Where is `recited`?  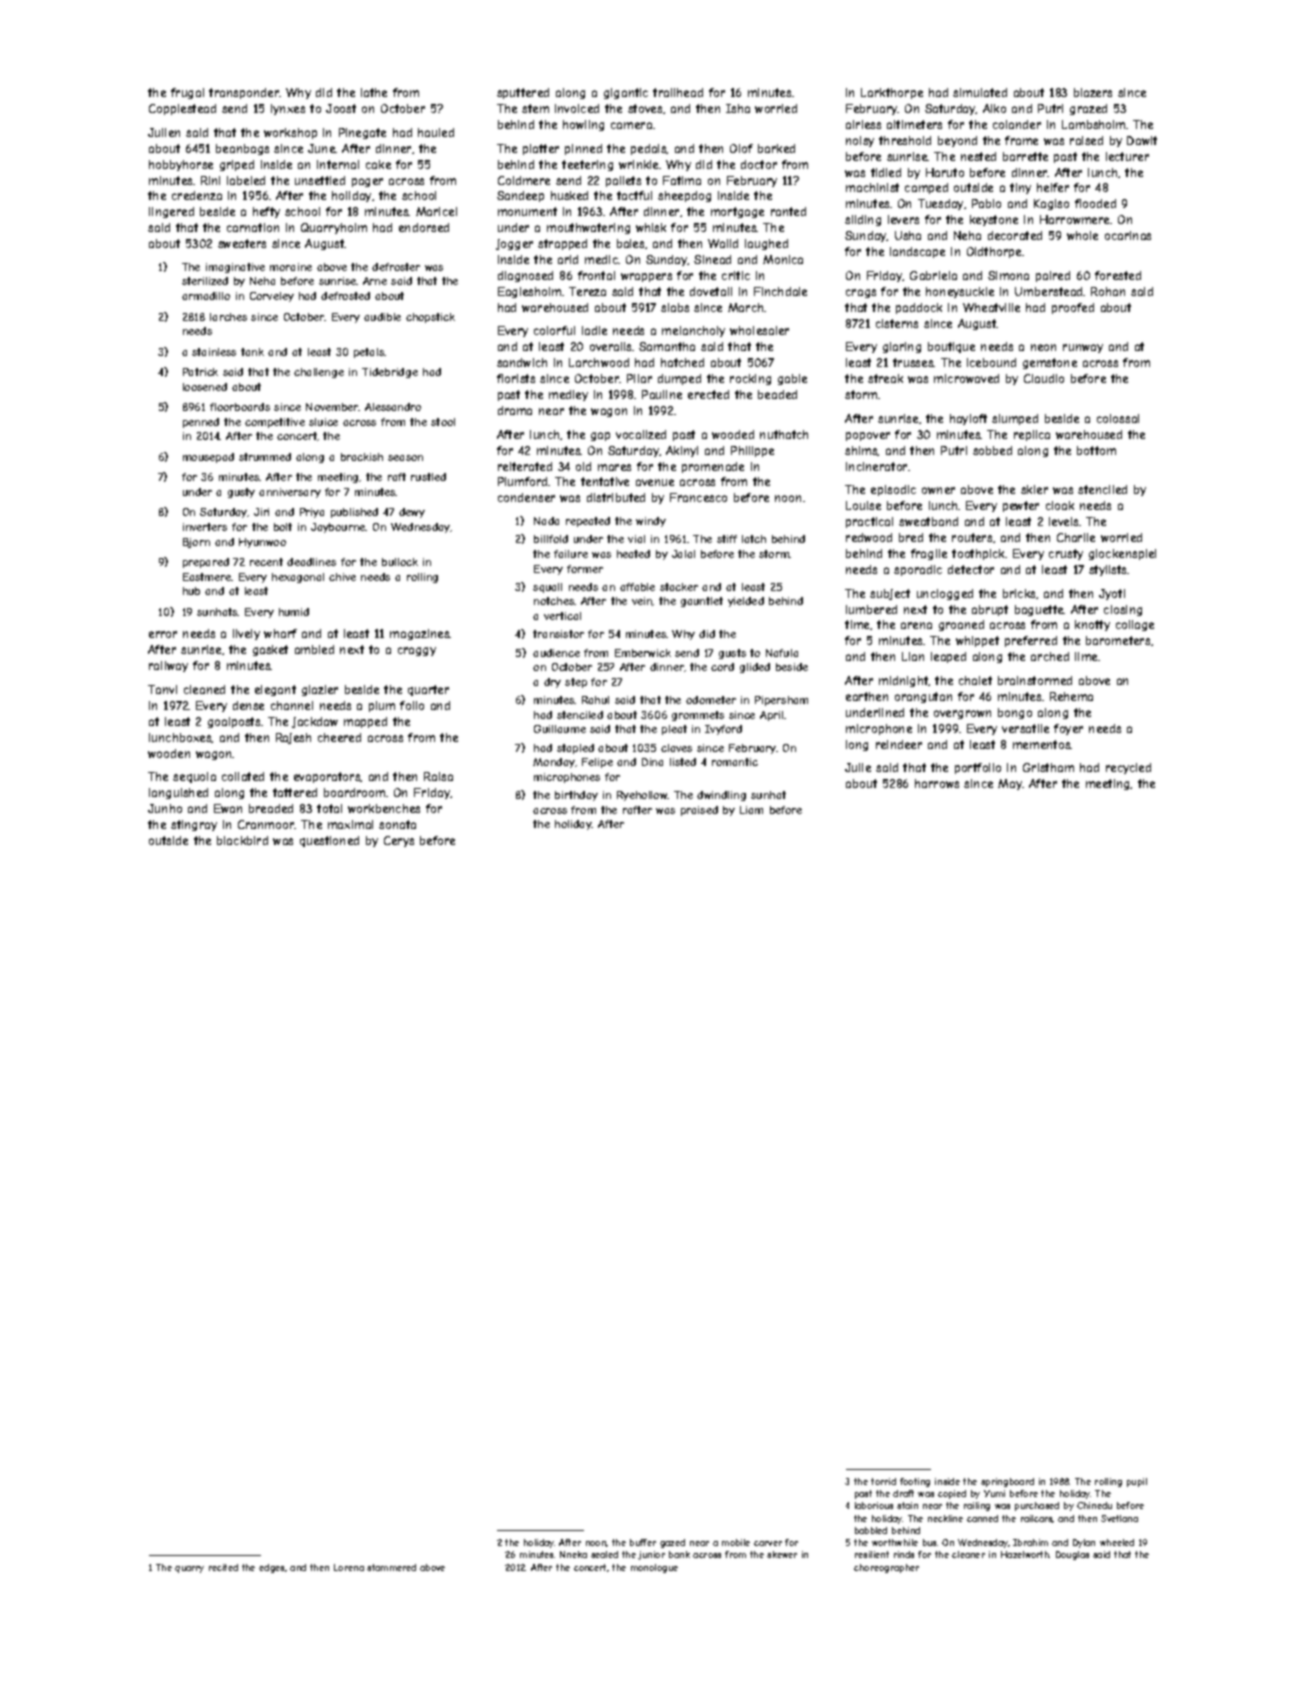
recited is located at coordinates (223, 1567).
